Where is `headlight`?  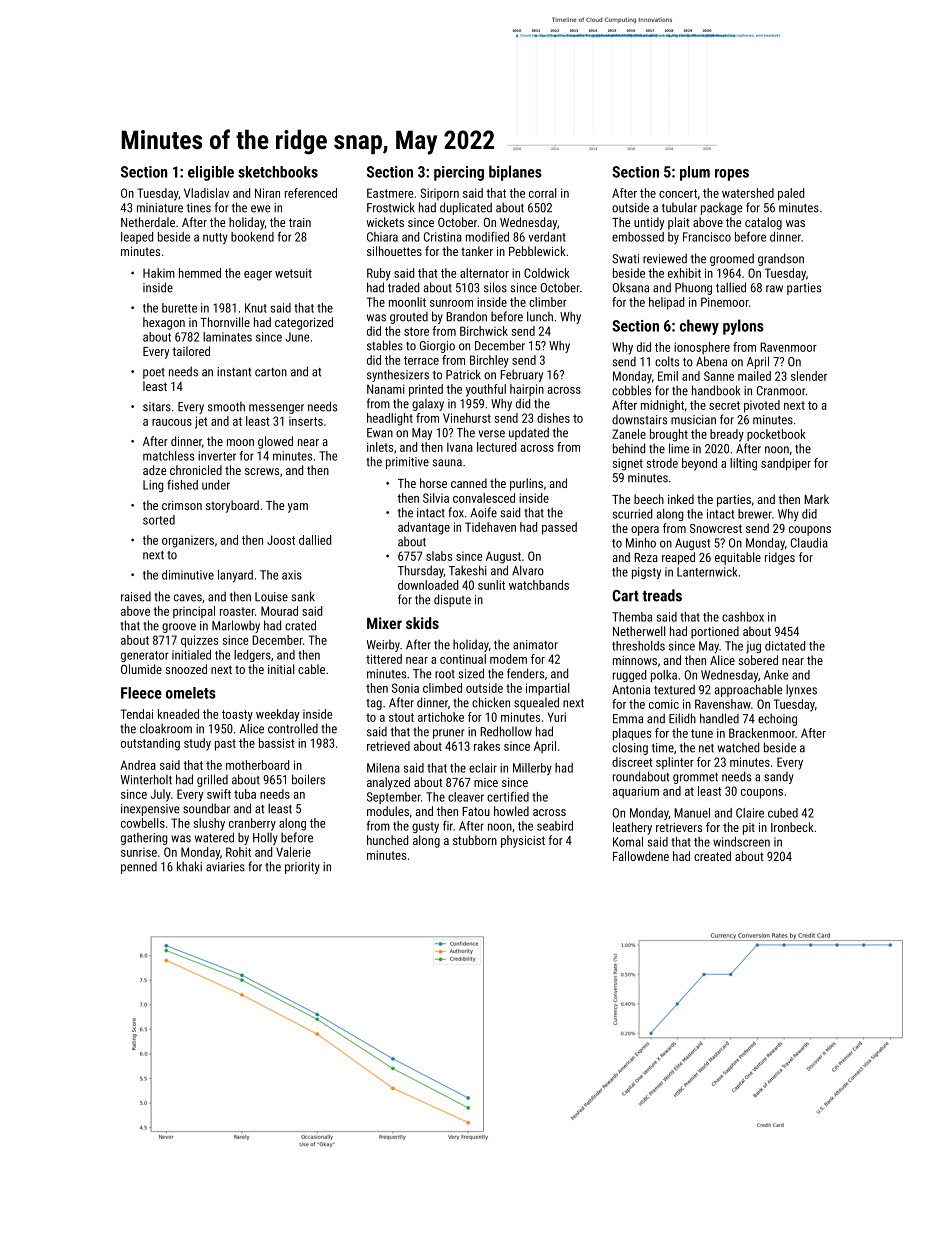
headlight is located at coordinates (390, 419).
